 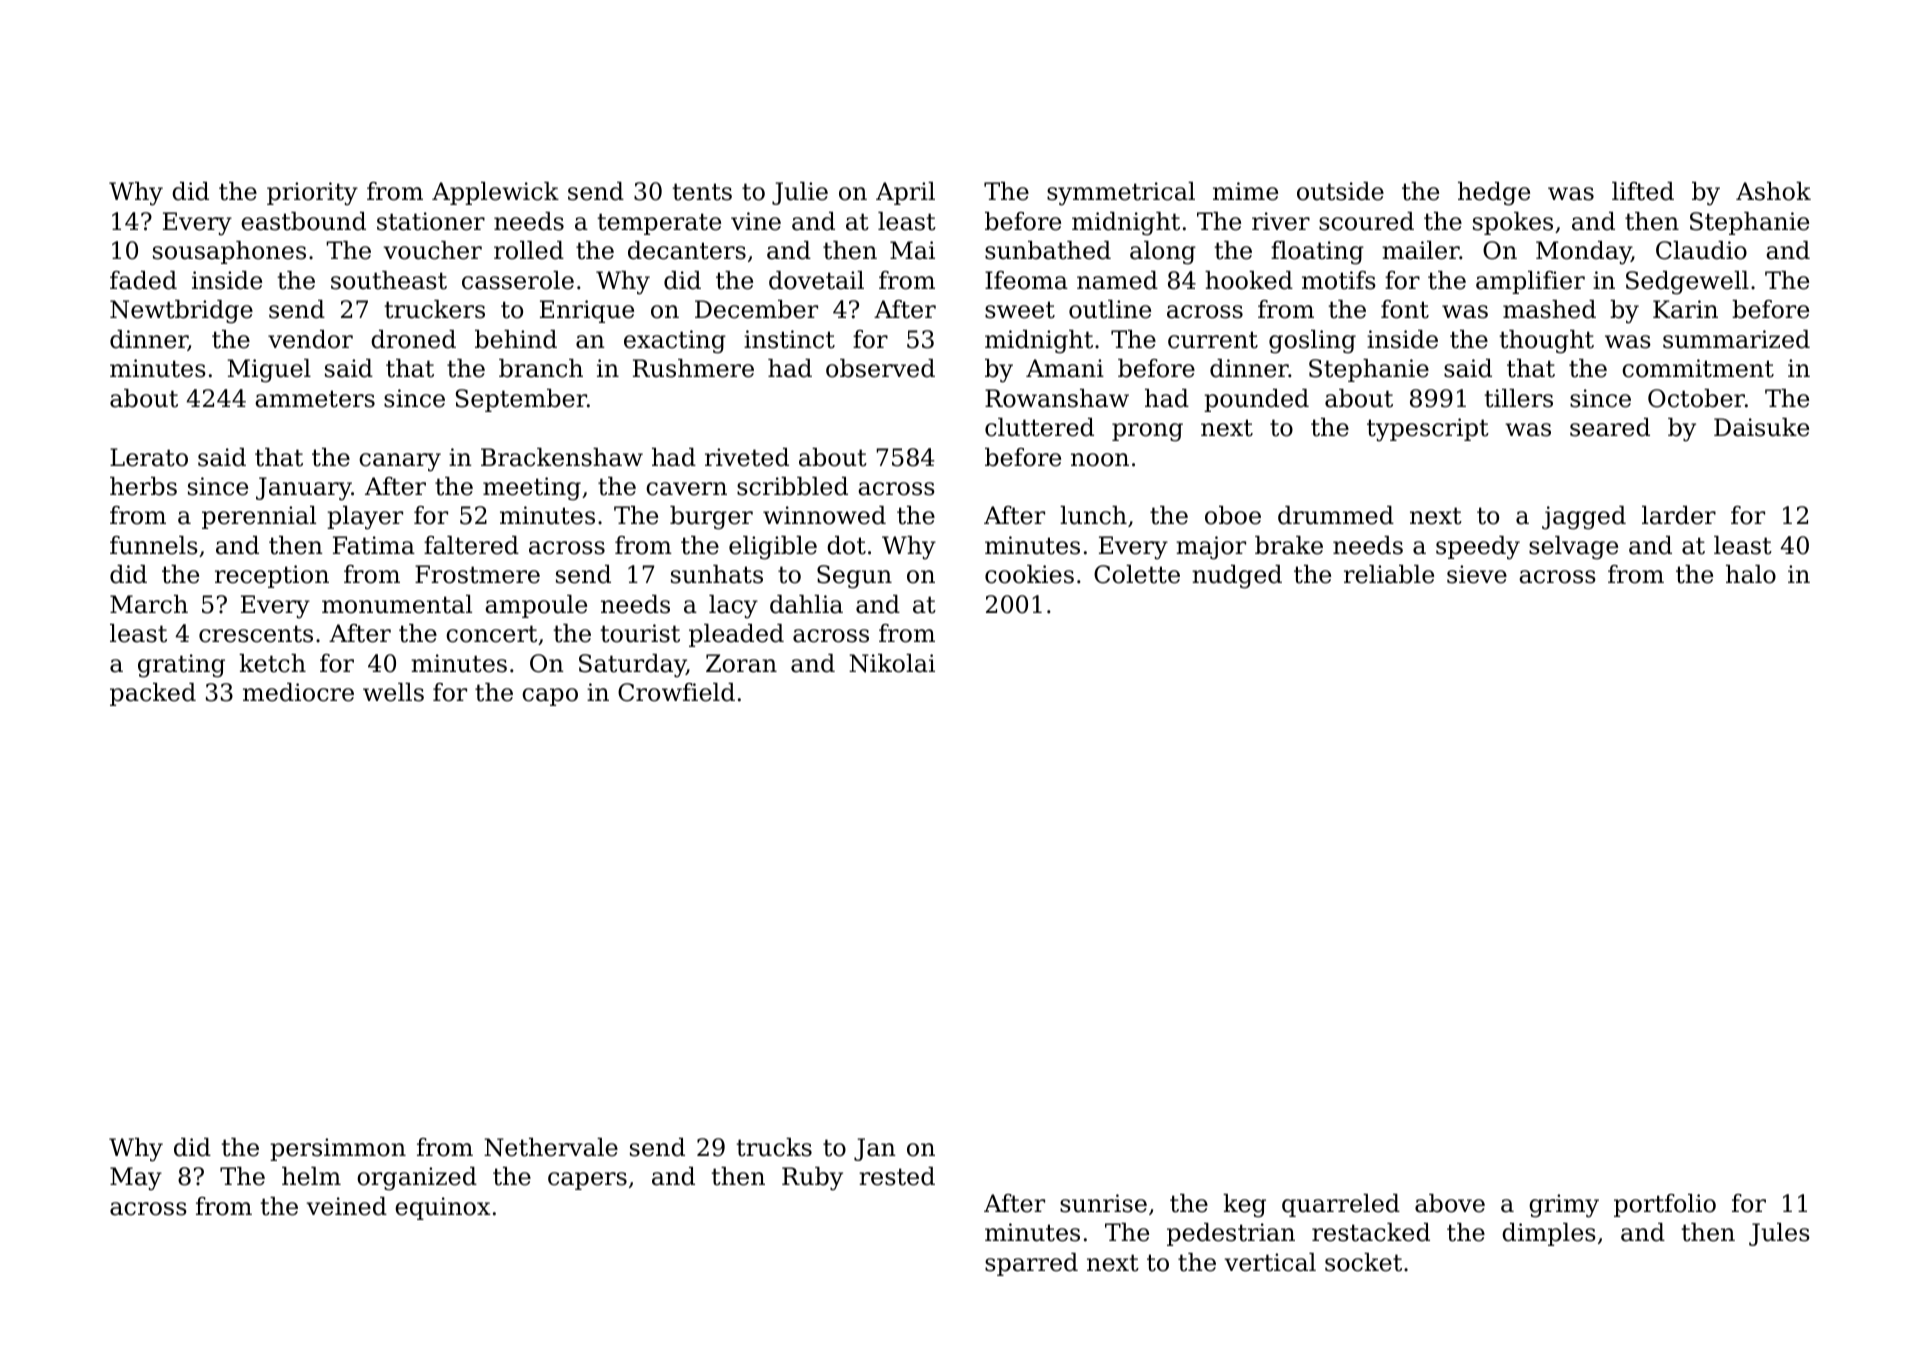 I want to click on persimmon, so click(x=338, y=1149).
